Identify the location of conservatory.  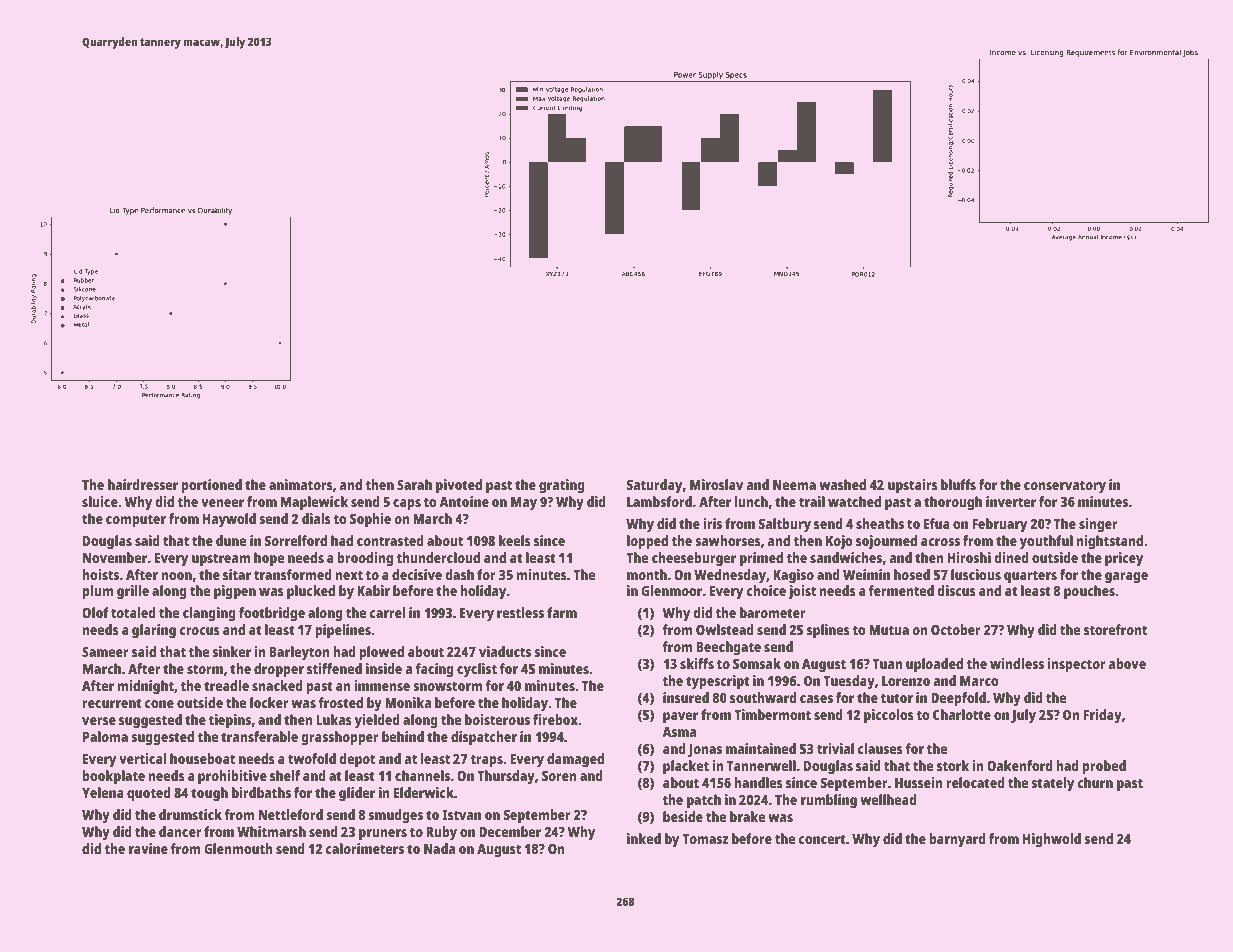
(1065, 487).
